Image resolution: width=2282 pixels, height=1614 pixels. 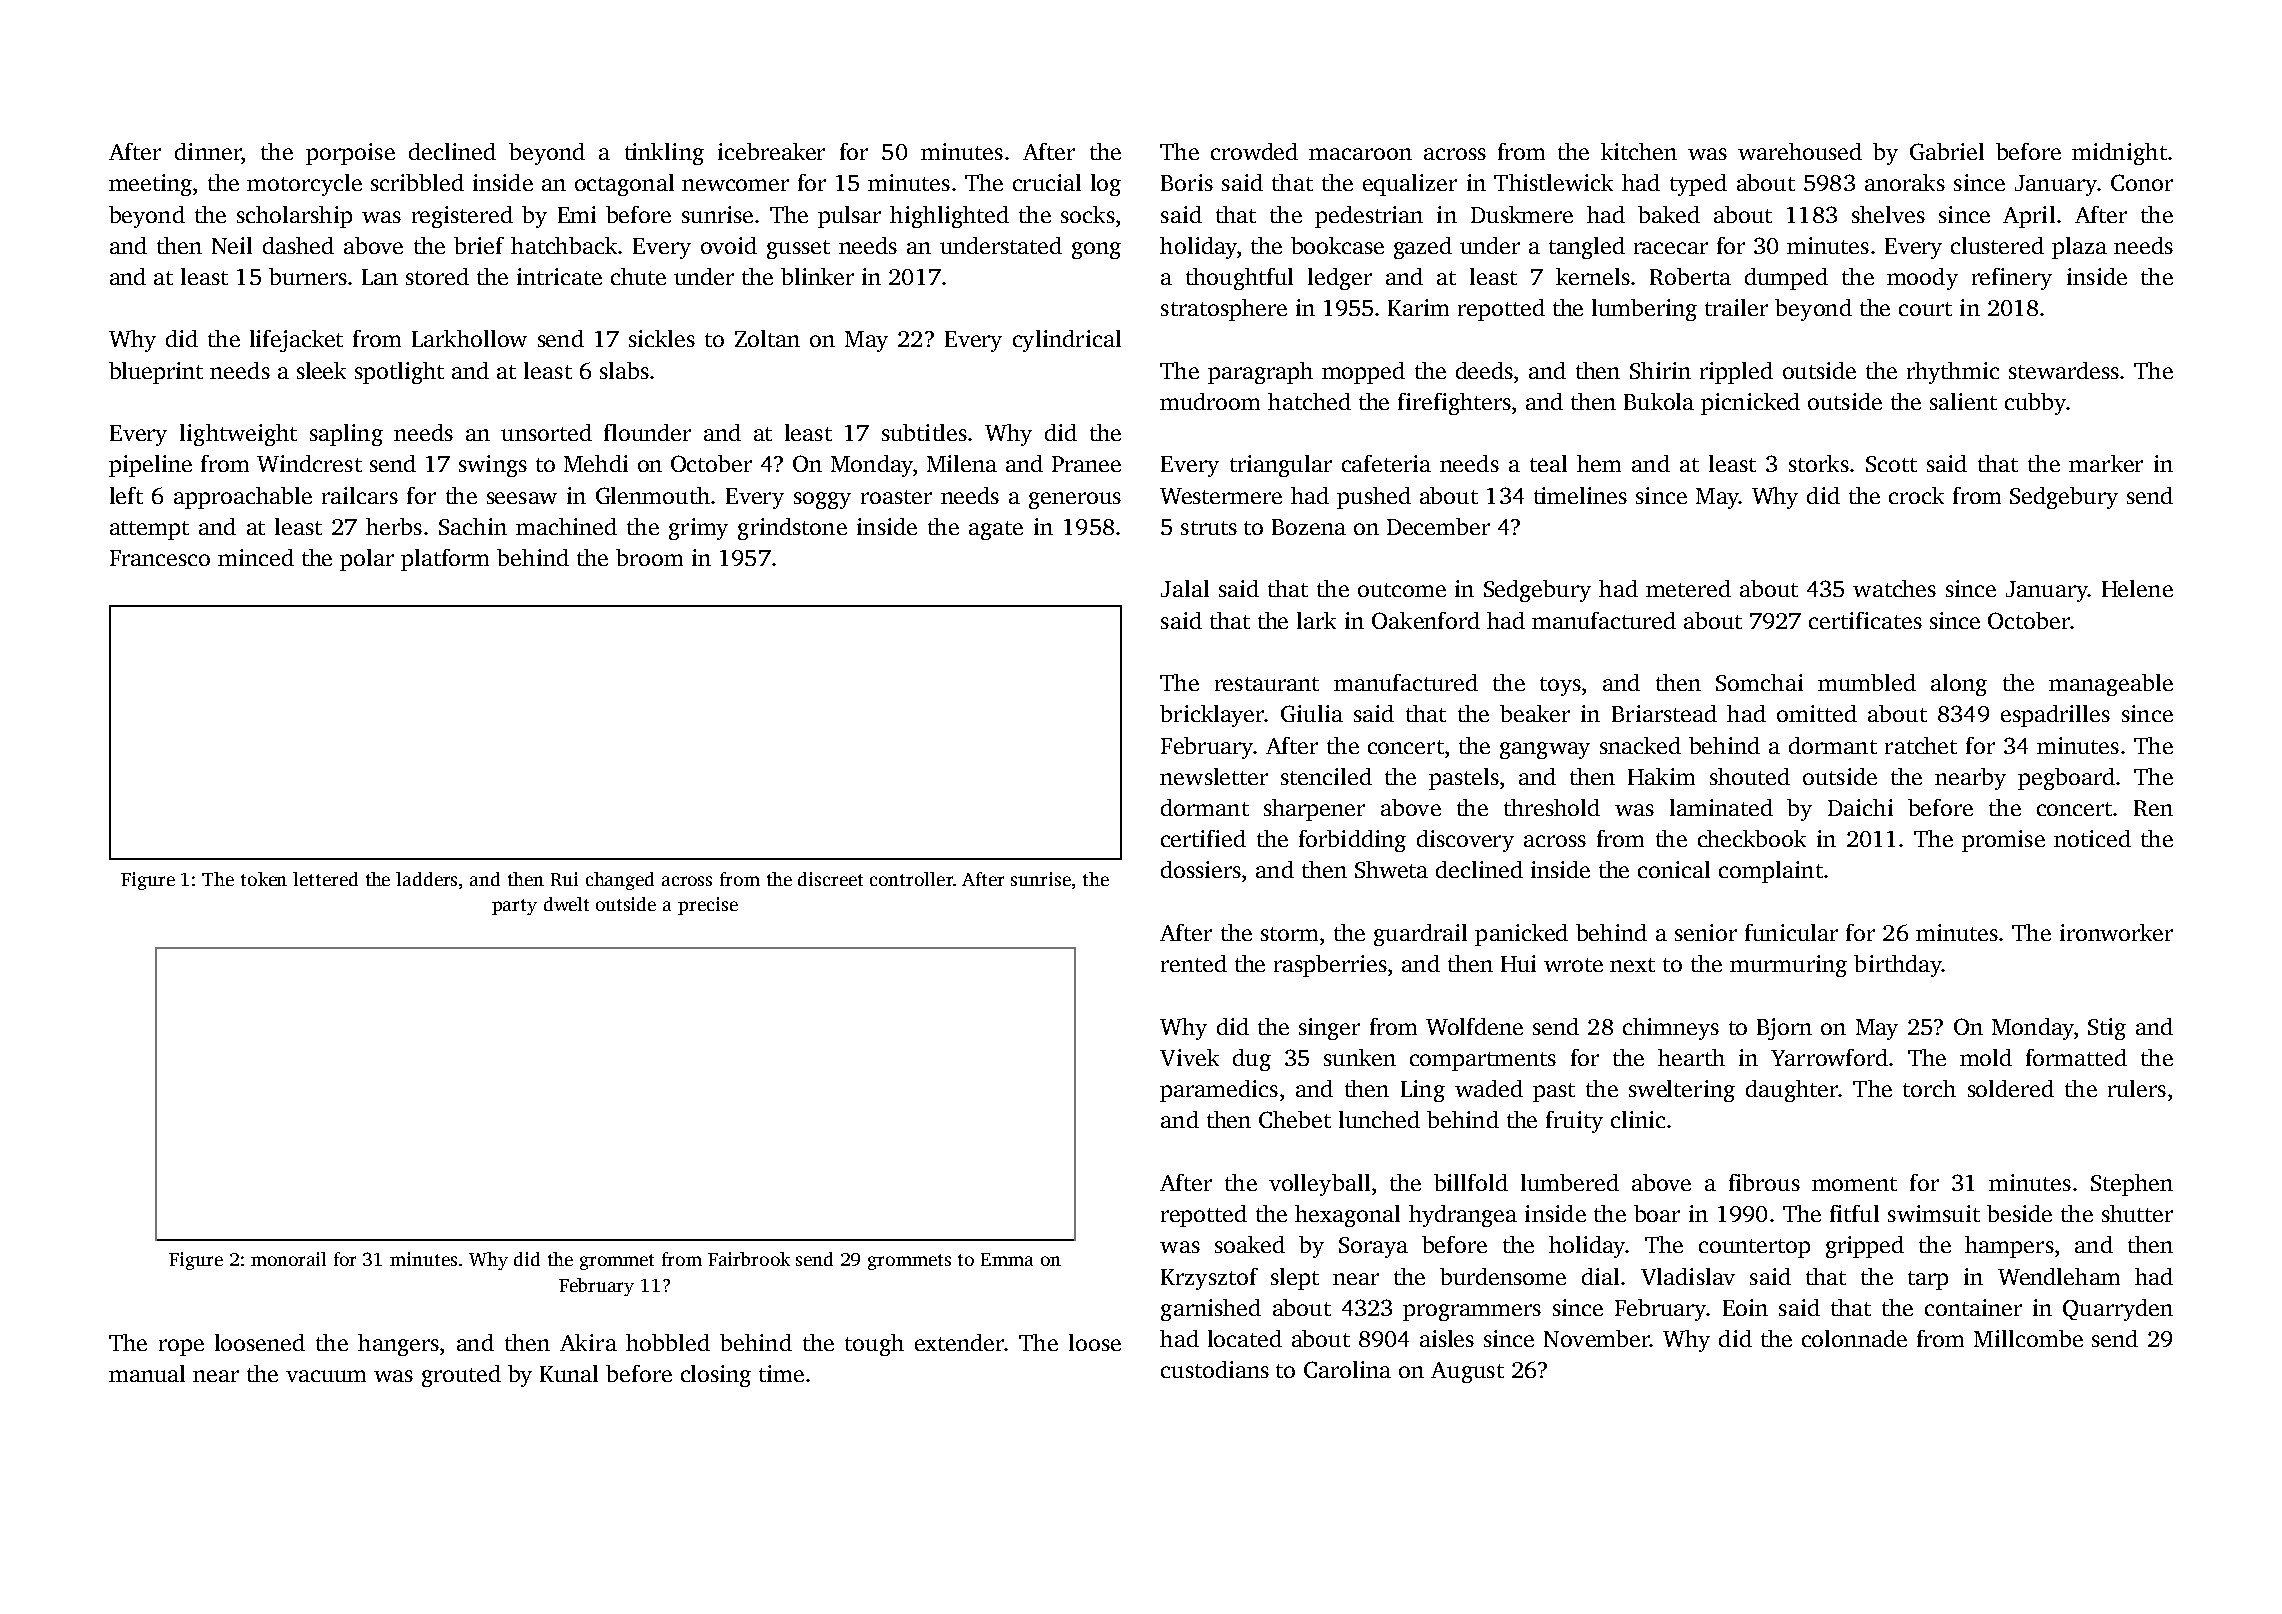 I want to click on custodians, so click(x=1215, y=1369).
